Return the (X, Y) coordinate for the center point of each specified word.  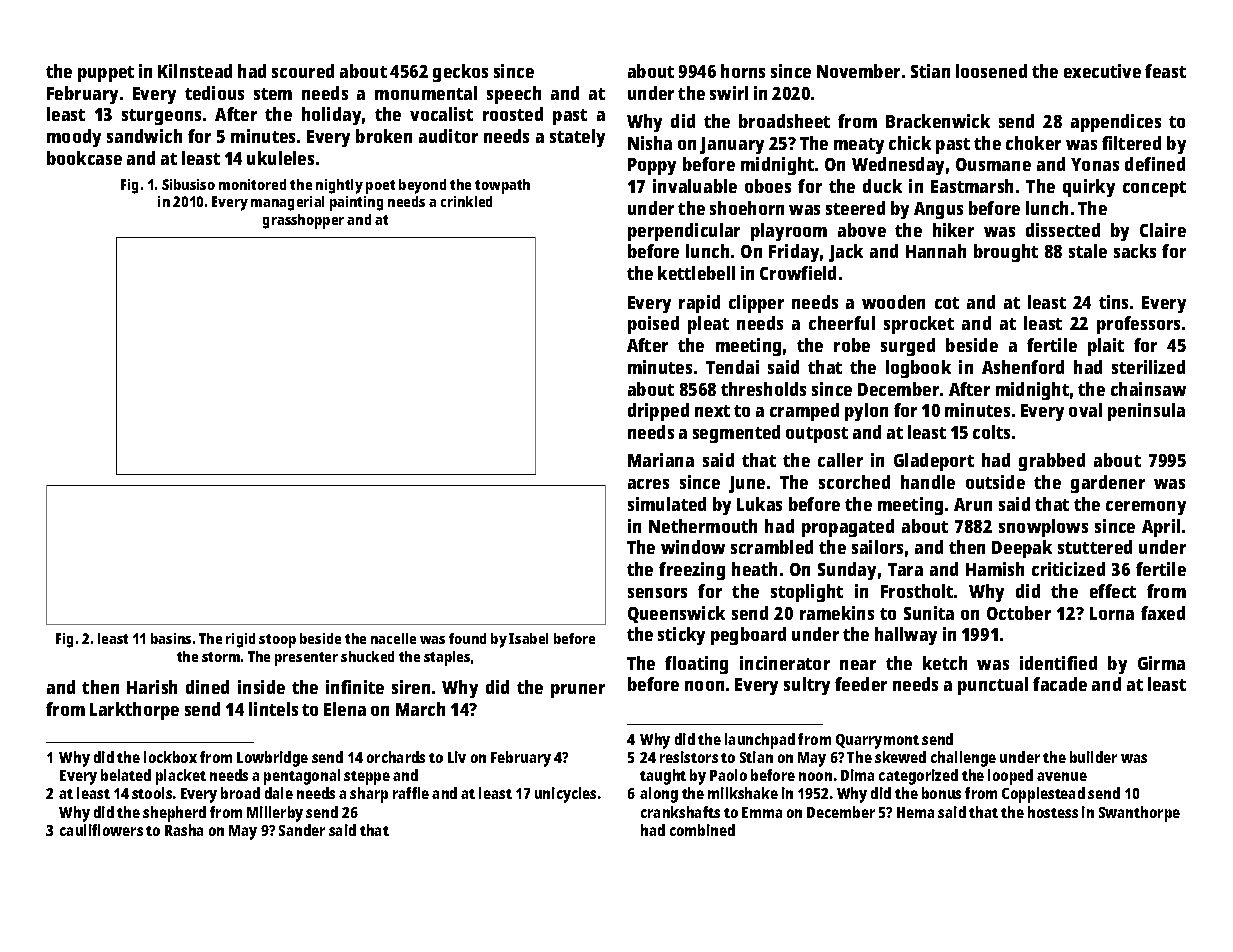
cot (947, 303)
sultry (807, 686)
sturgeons (161, 117)
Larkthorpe (134, 711)
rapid (699, 304)
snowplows (1043, 528)
